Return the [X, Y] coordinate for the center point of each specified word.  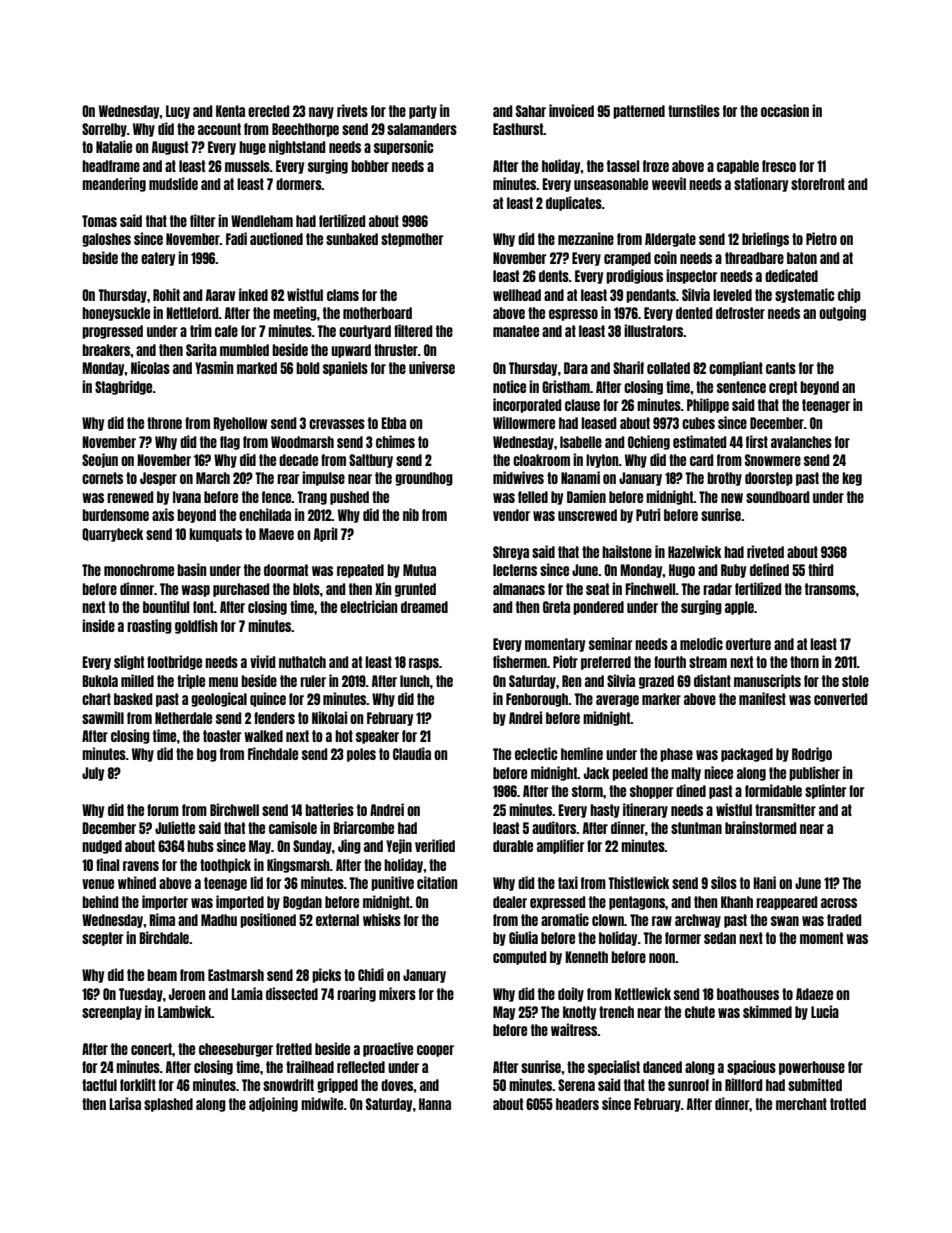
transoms [830, 589]
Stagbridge [123, 387]
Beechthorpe [305, 130]
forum [163, 810]
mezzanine [586, 238]
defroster [740, 313]
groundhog [424, 479]
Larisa [125, 1103]
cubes [698, 423]
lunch [415, 681]
